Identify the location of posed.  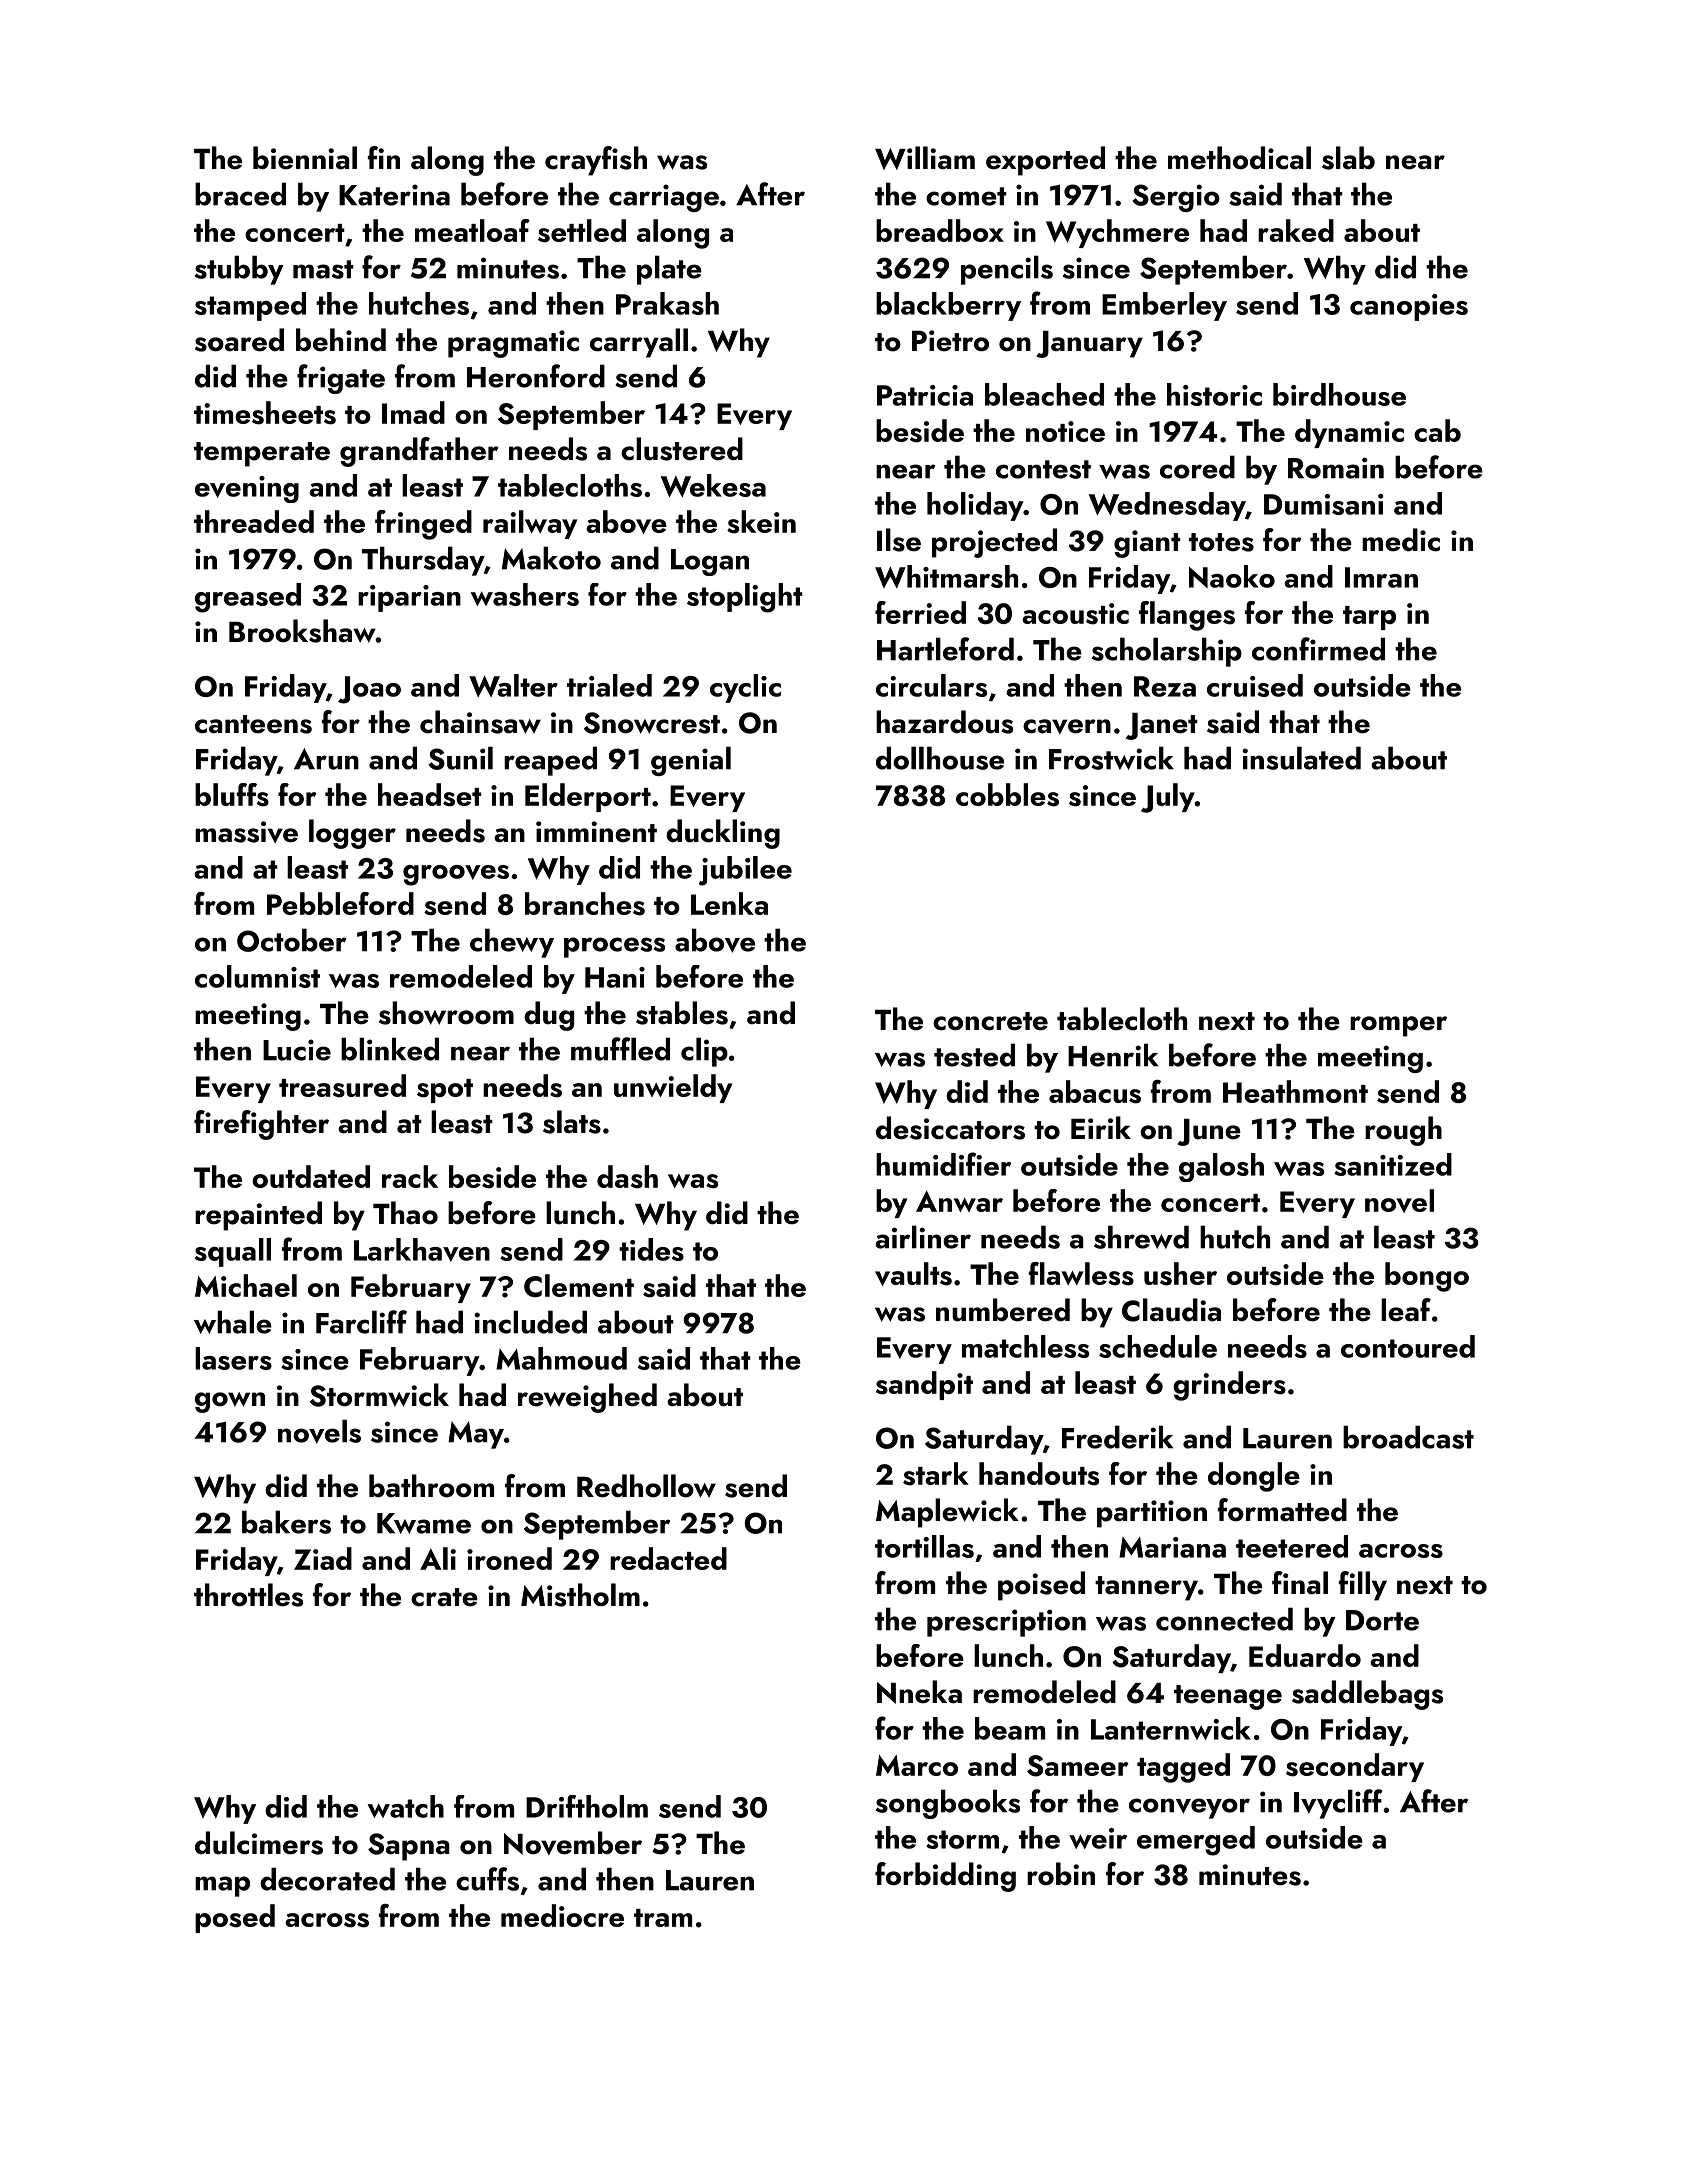
(235, 1918).
